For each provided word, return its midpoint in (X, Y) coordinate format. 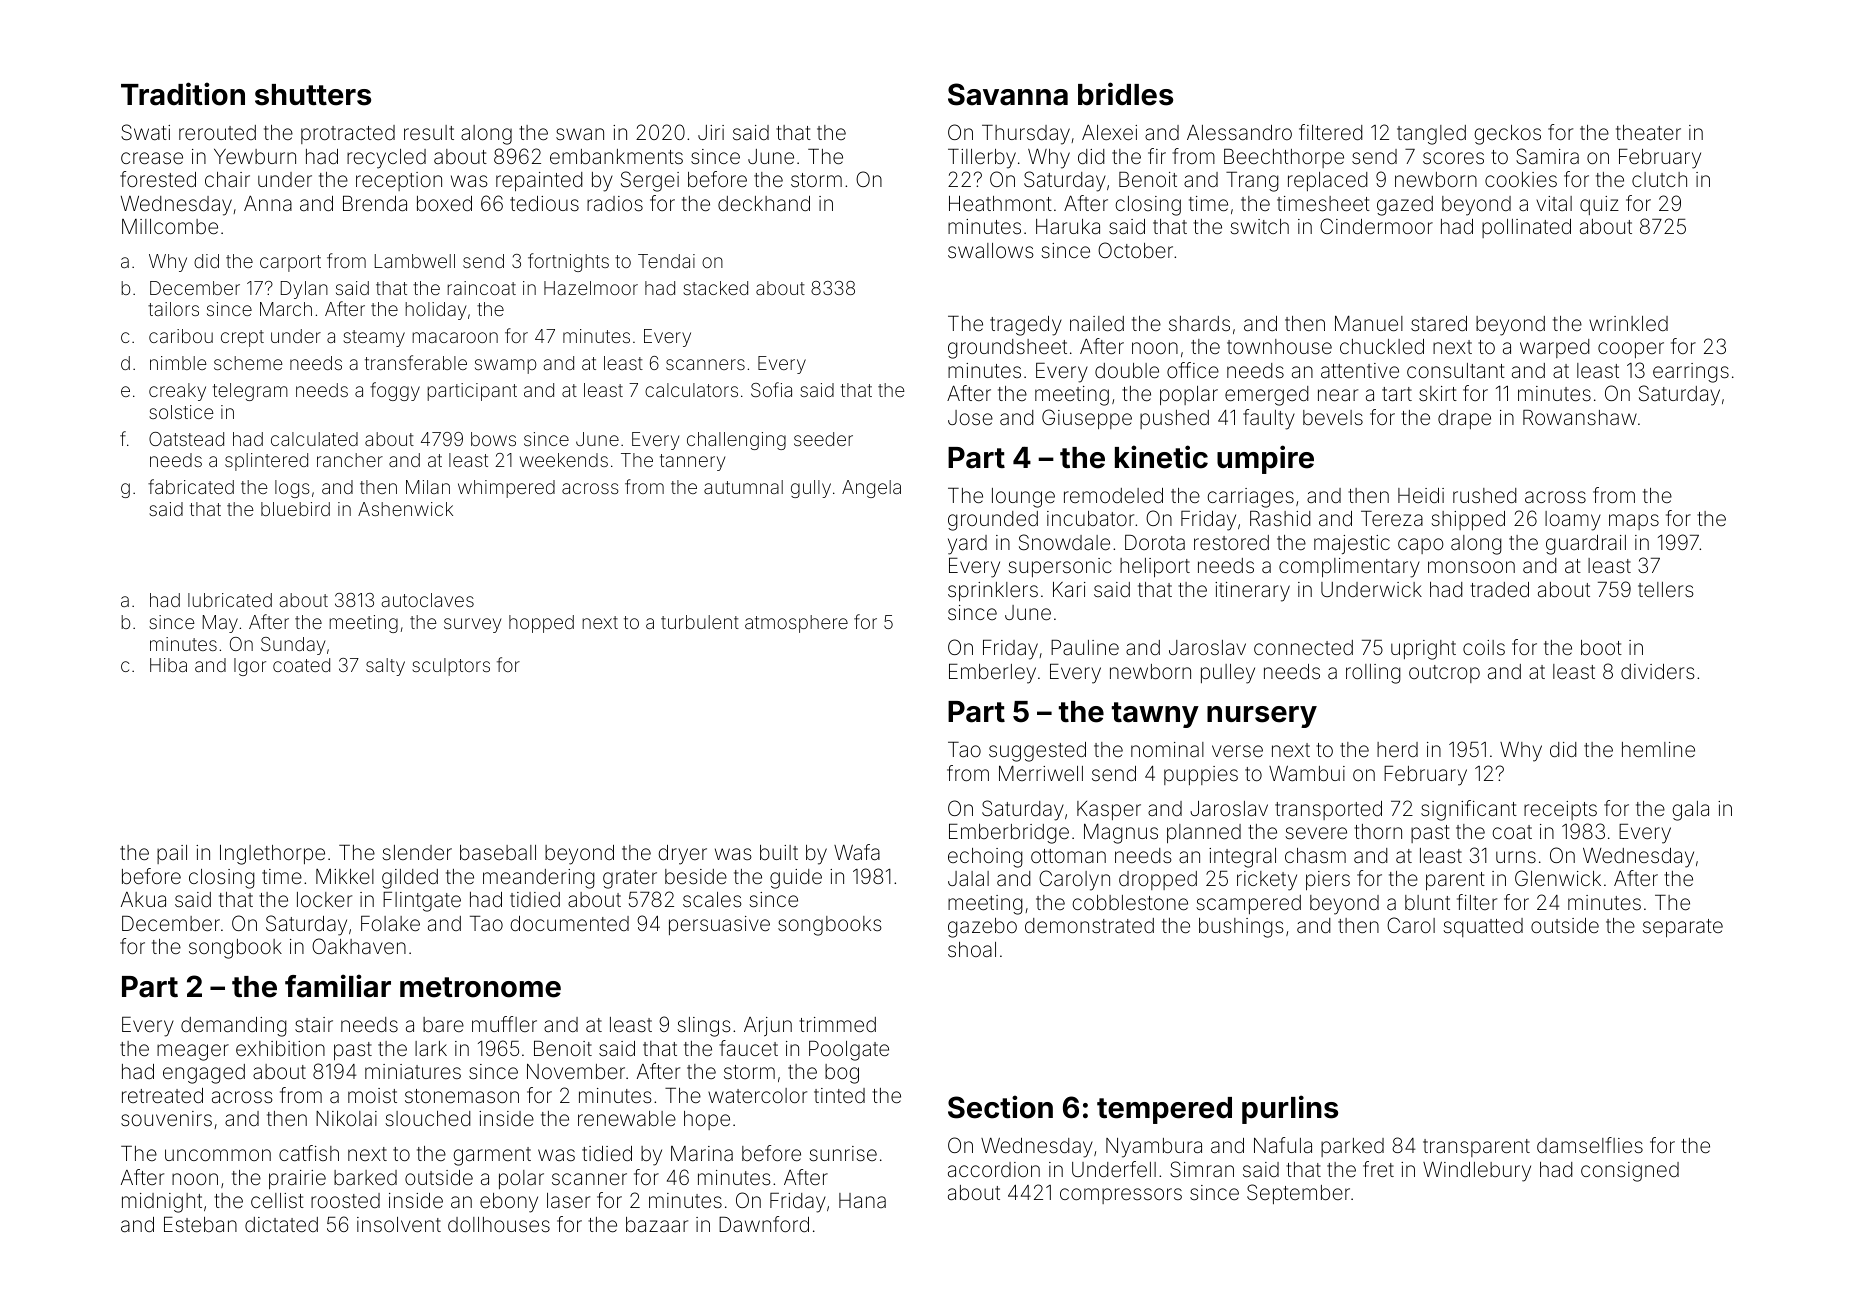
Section (1000, 1107)
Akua (143, 899)
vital (1554, 203)
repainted (539, 181)
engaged (204, 1074)
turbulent (700, 622)
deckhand (764, 203)
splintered (266, 462)
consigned (1630, 1172)
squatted (1483, 927)
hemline (1658, 749)
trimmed (837, 1024)
